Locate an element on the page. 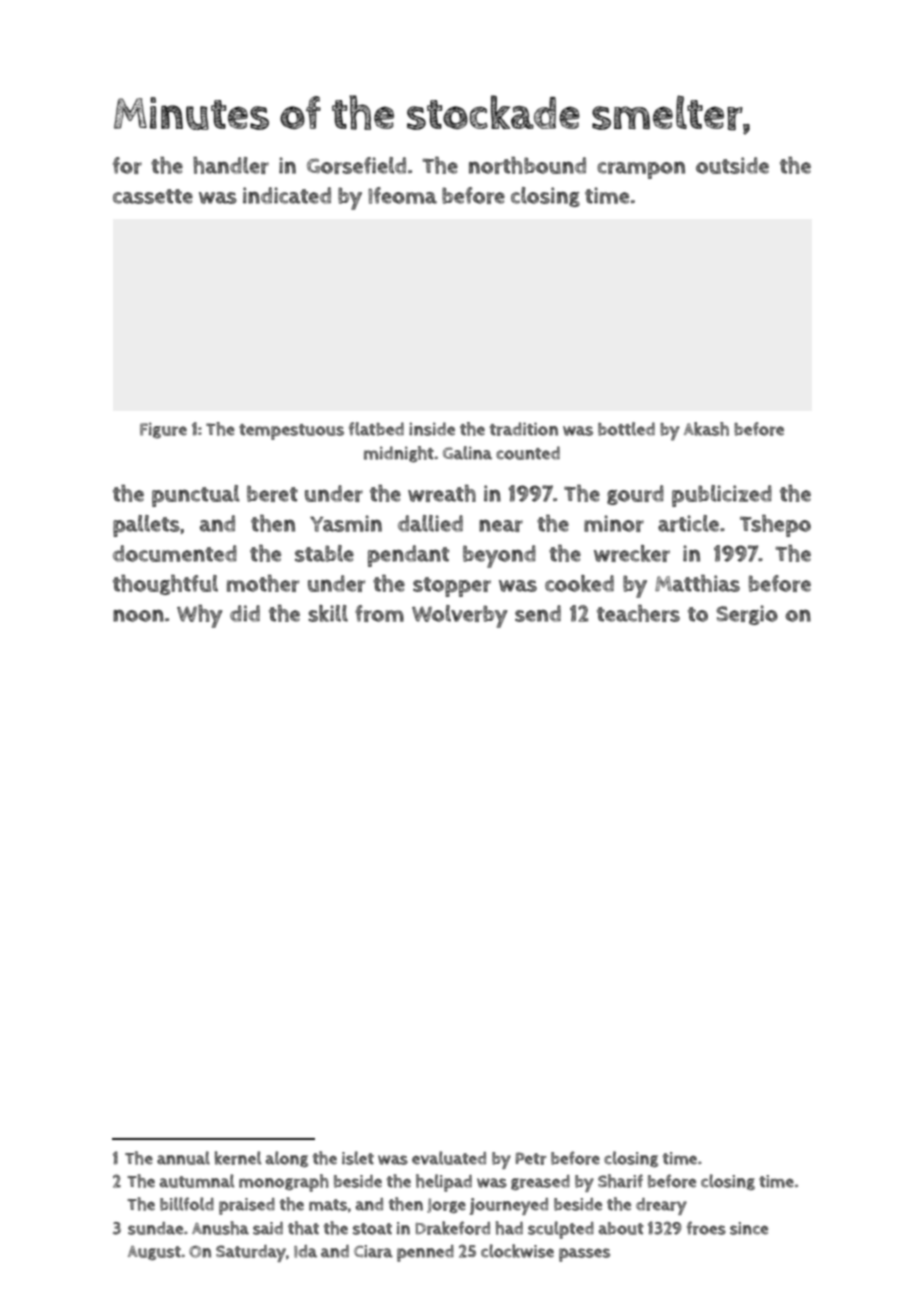  Figure is located at coordinates (163, 430).
